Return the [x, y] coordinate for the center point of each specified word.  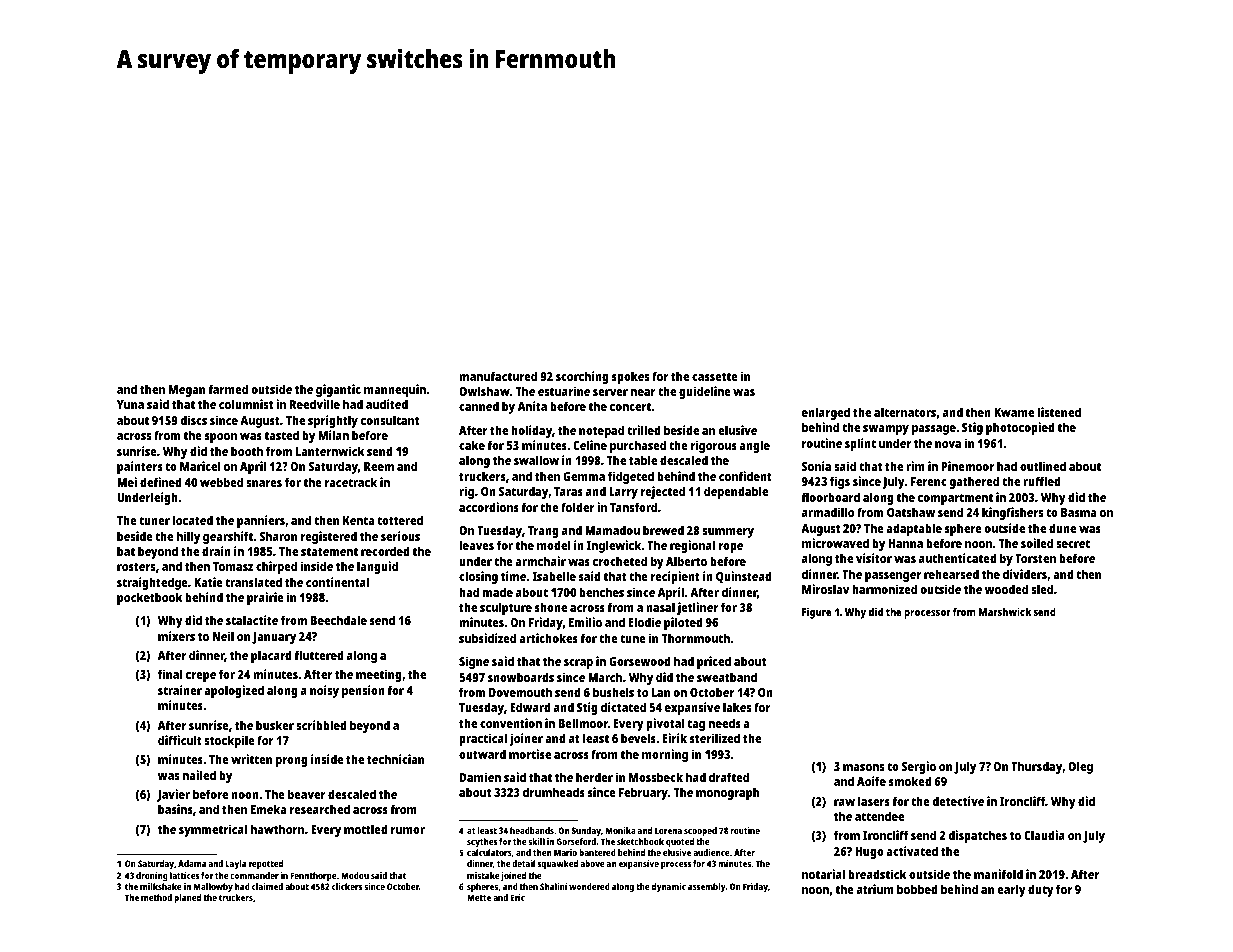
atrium [875, 889]
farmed [228, 389]
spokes [630, 377]
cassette [715, 377]
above [593, 863]
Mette [479, 897]
